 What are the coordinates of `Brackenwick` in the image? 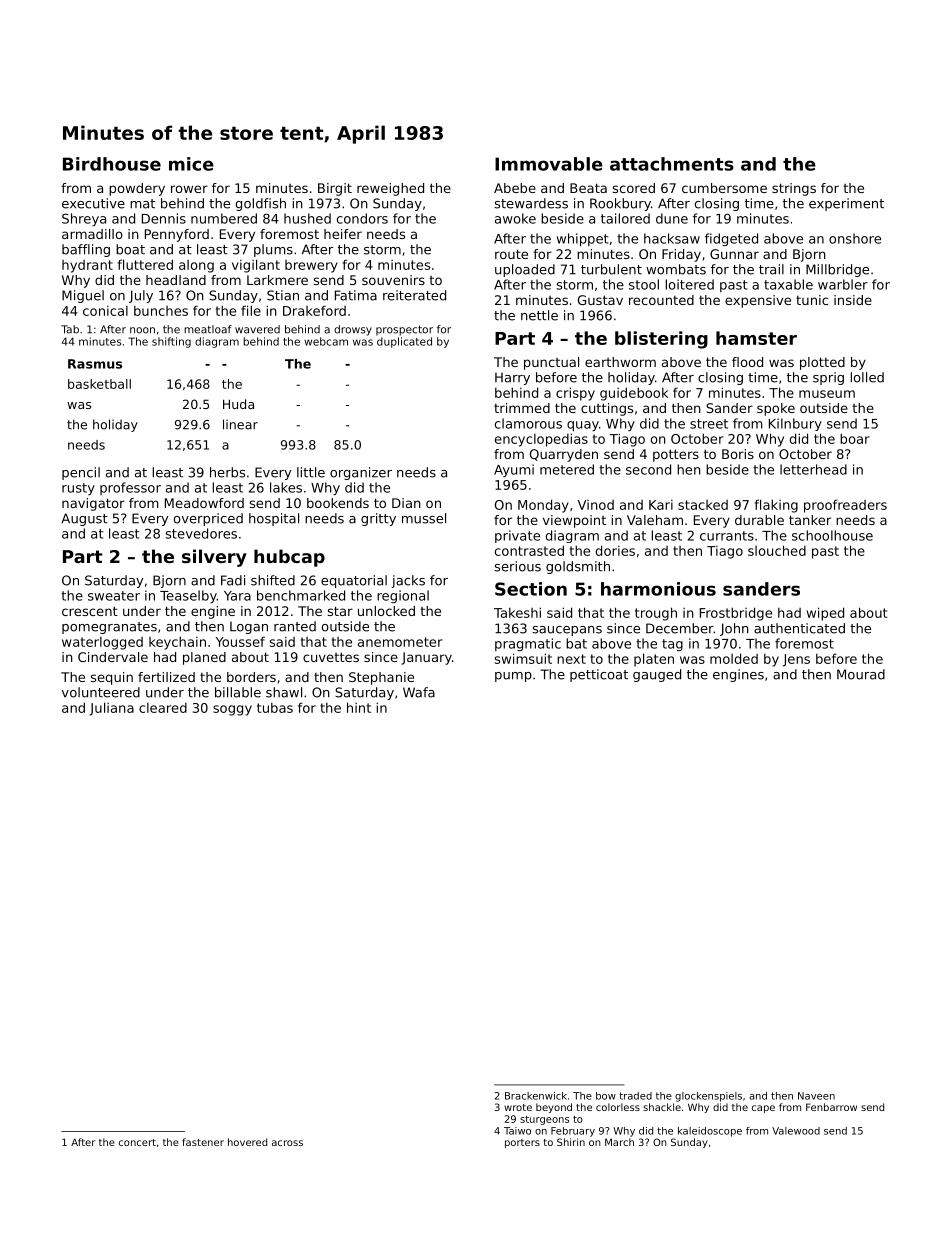 It's located at (536, 1096).
